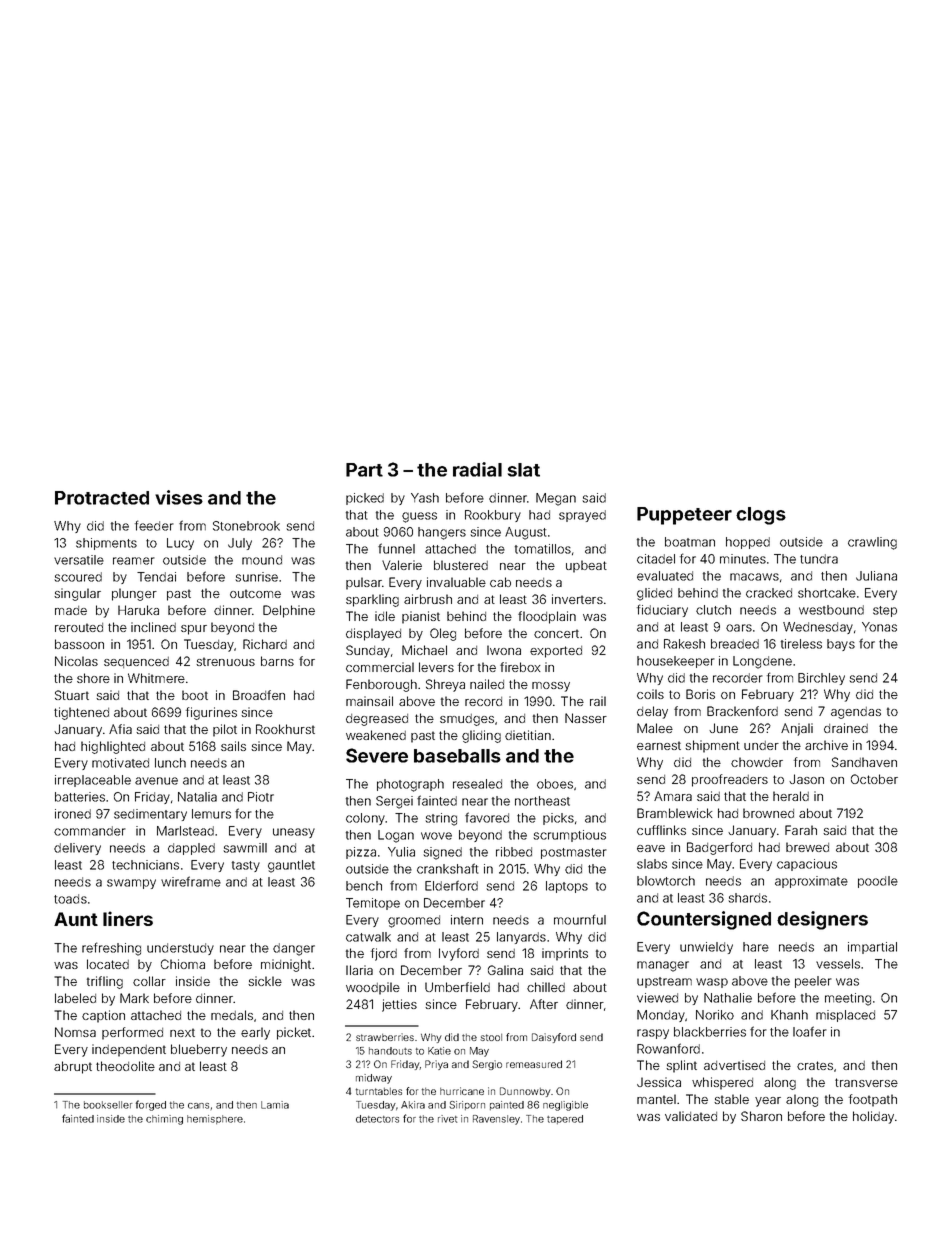 The image size is (952, 1233). What do you see at coordinates (525, 1092) in the screenshot?
I see `Dunnowby` at bounding box center [525, 1092].
